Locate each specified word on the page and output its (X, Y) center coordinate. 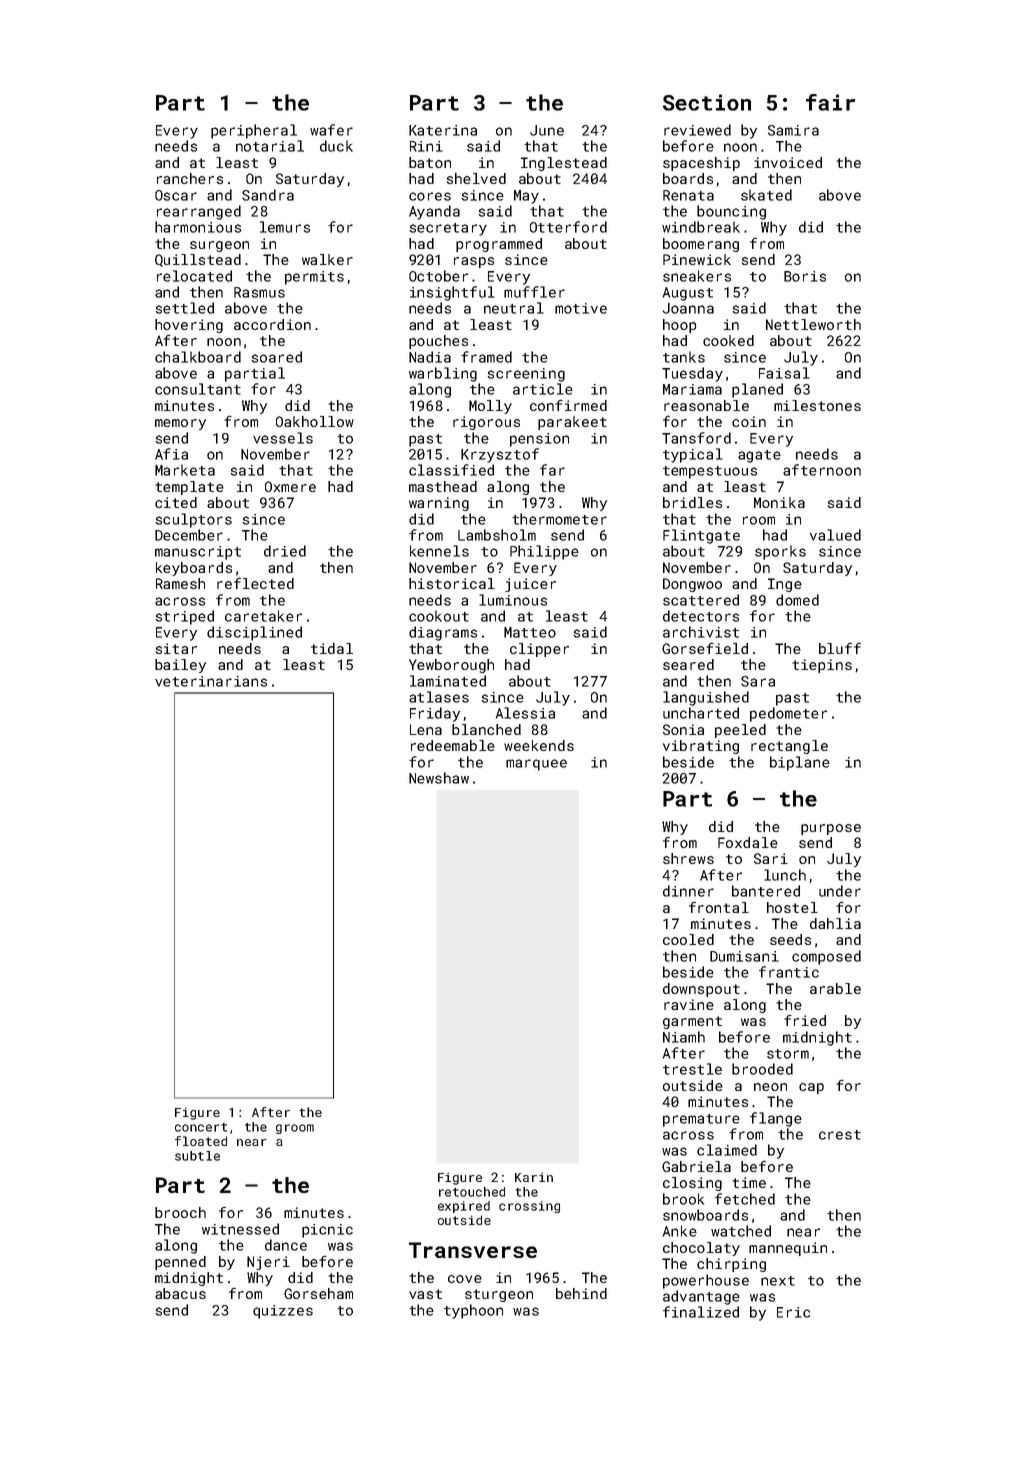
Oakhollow (315, 421)
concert (201, 1127)
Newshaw (439, 778)
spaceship (701, 164)
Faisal (784, 373)
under (840, 891)
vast (425, 1294)
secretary (448, 229)
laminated (448, 681)
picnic (327, 1231)
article (543, 389)
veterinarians (211, 681)
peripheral (254, 131)
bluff (840, 648)
